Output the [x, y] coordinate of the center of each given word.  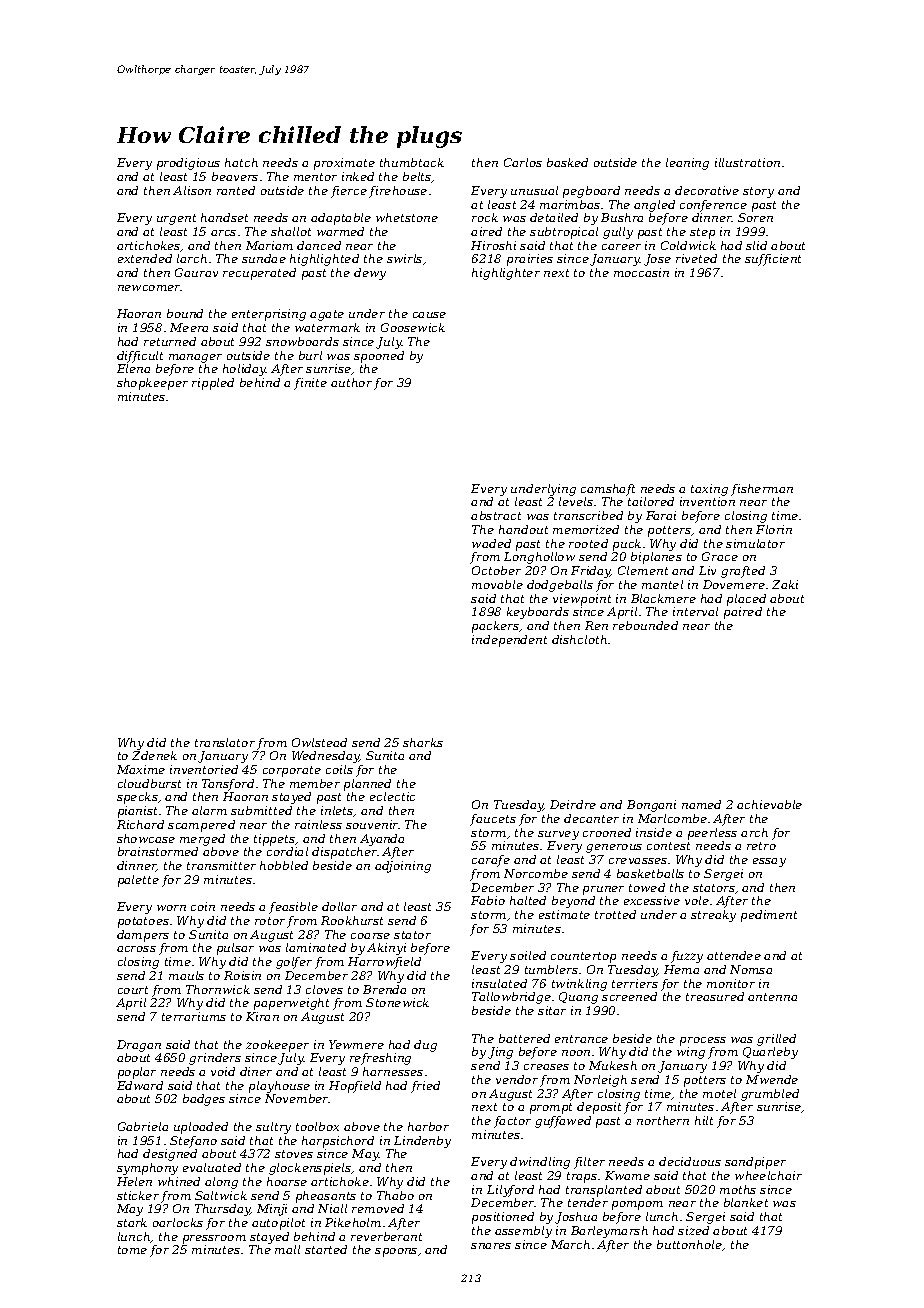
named [701, 804]
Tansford [228, 785]
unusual [534, 190]
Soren [755, 217]
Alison [192, 190]
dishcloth [579, 639]
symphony [147, 1169]
